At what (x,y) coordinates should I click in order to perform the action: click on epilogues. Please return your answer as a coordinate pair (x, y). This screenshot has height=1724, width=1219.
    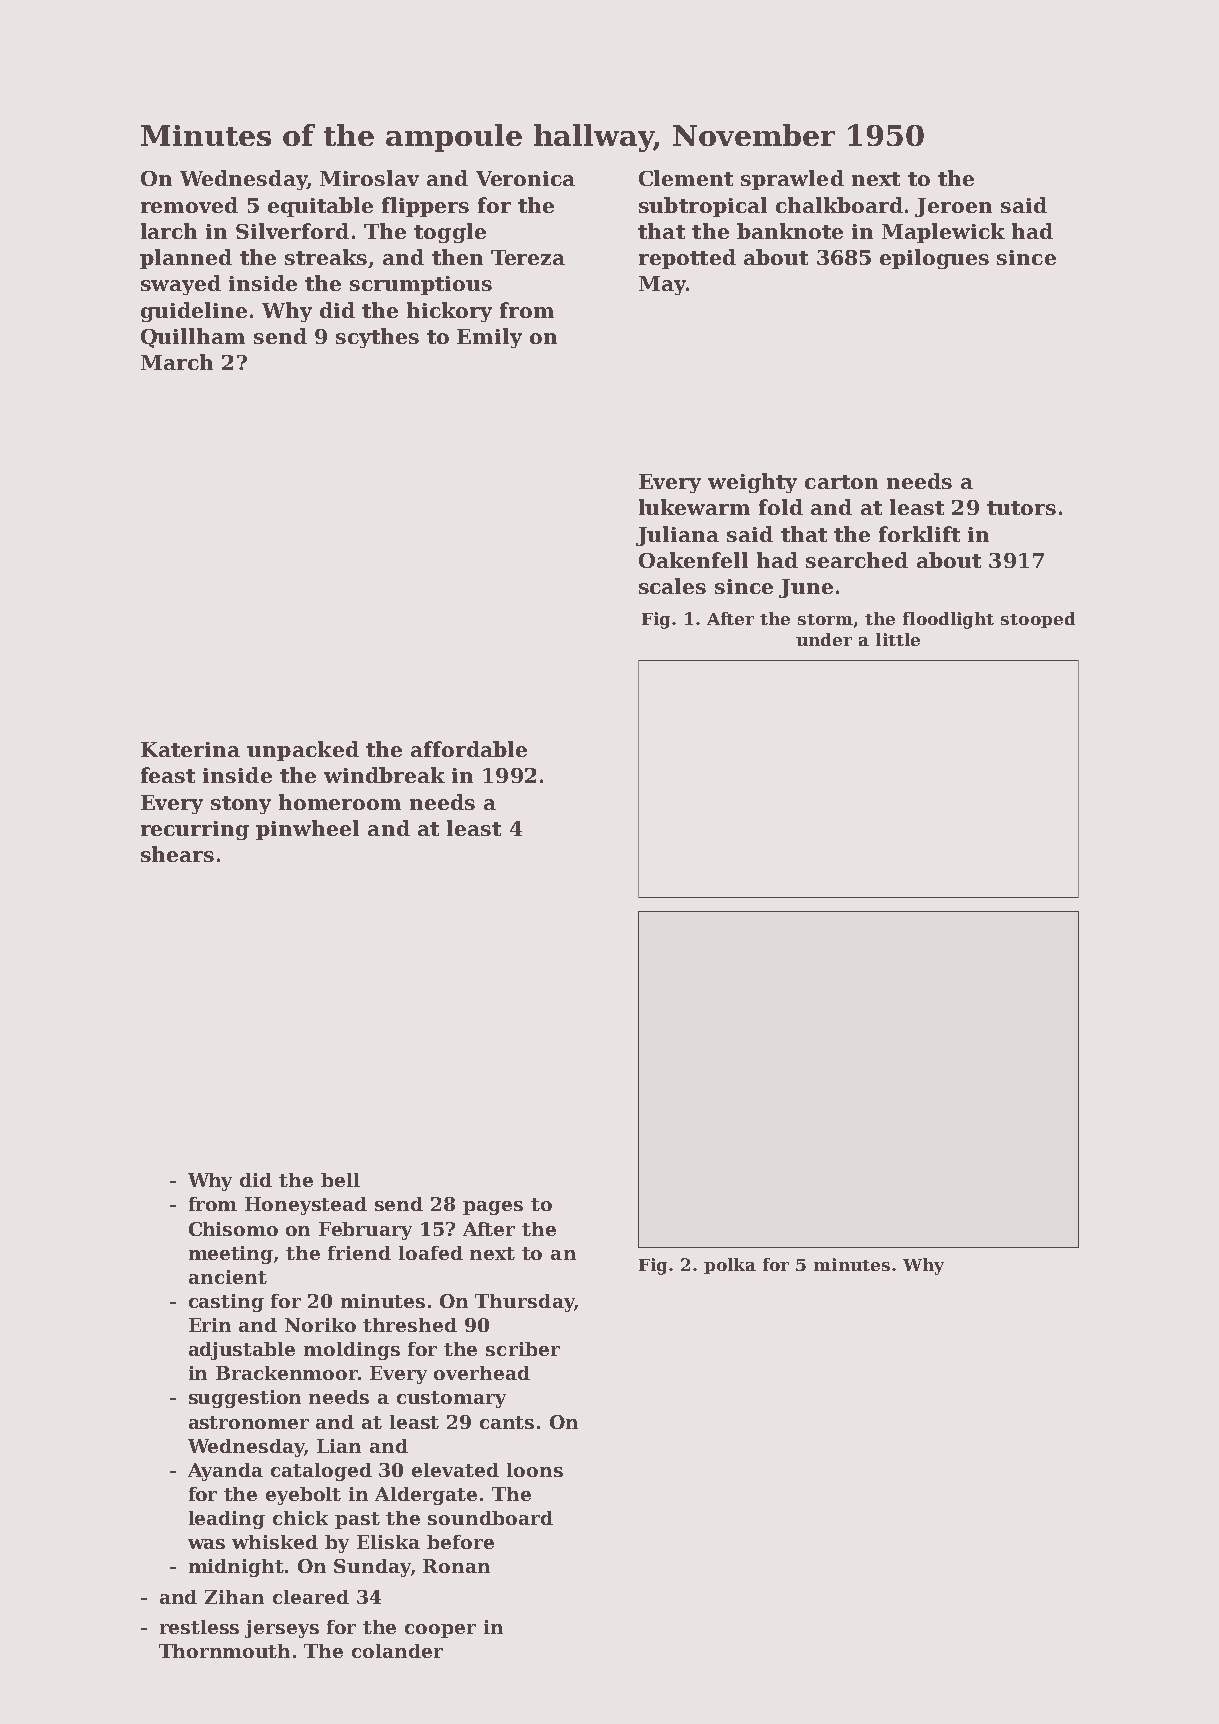
    Looking at the image, I should click on (934, 259).
